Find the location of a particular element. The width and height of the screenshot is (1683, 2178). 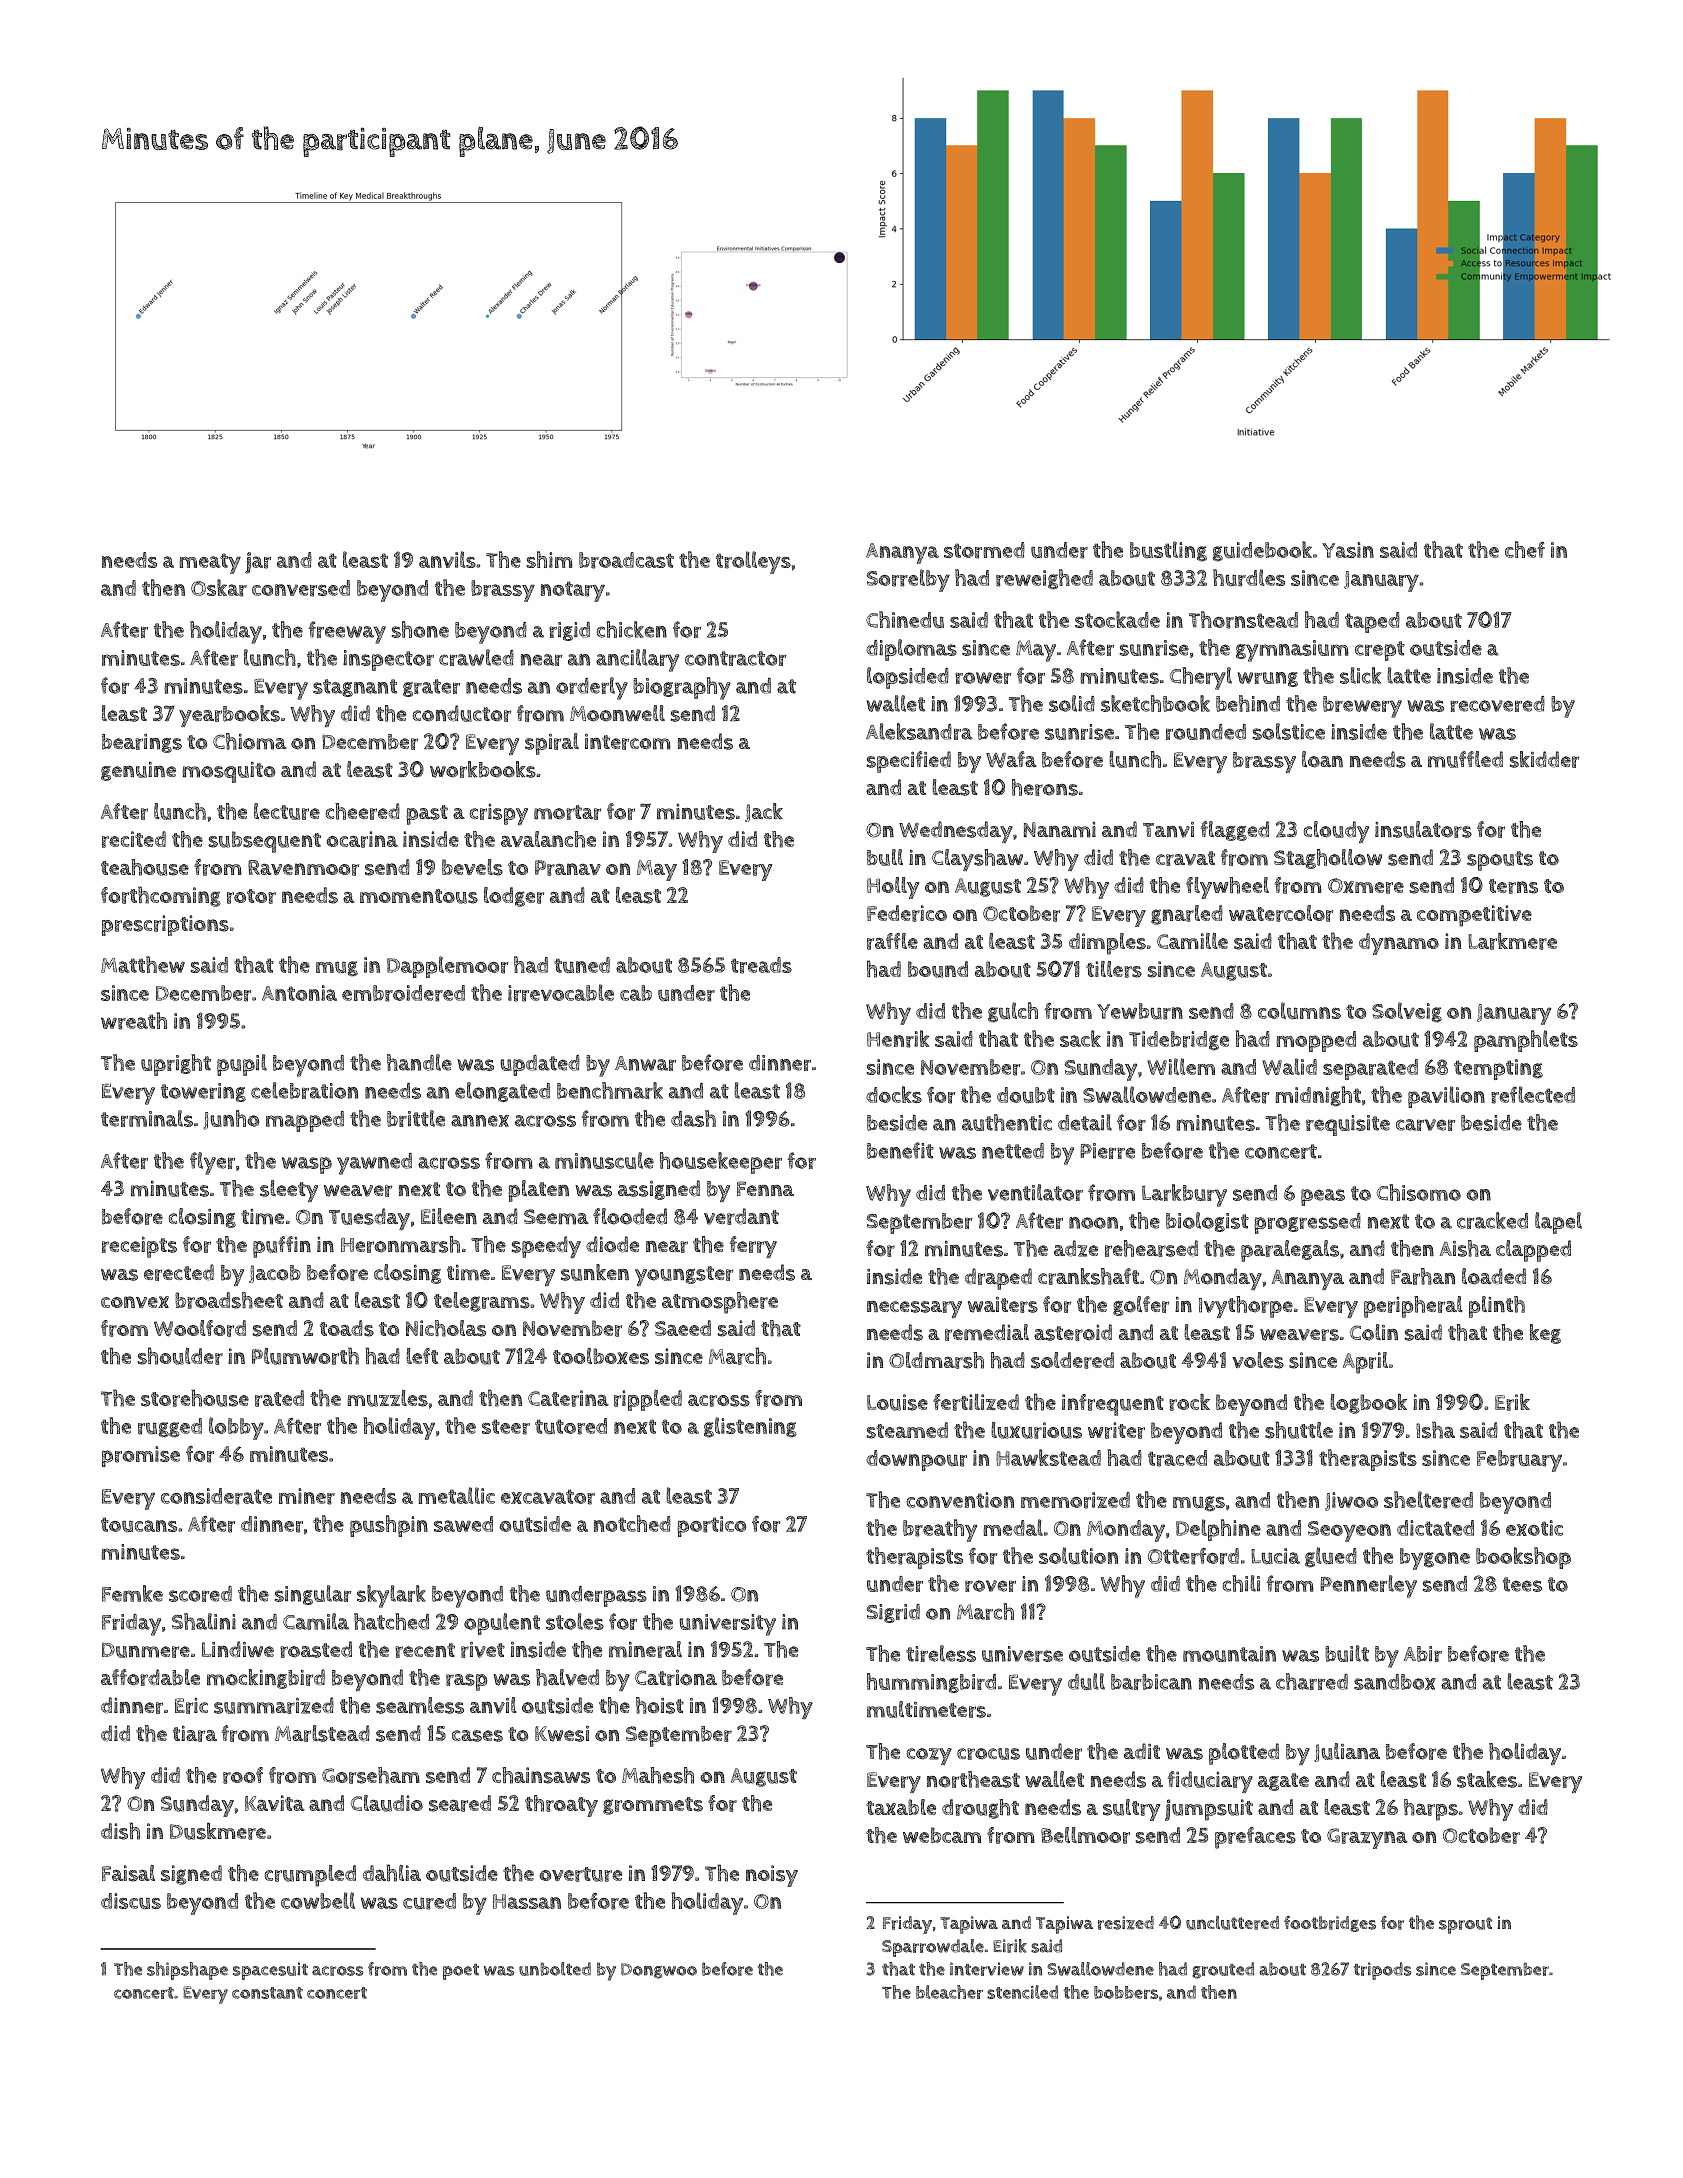

Willem is located at coordinates (1181, 1066).
